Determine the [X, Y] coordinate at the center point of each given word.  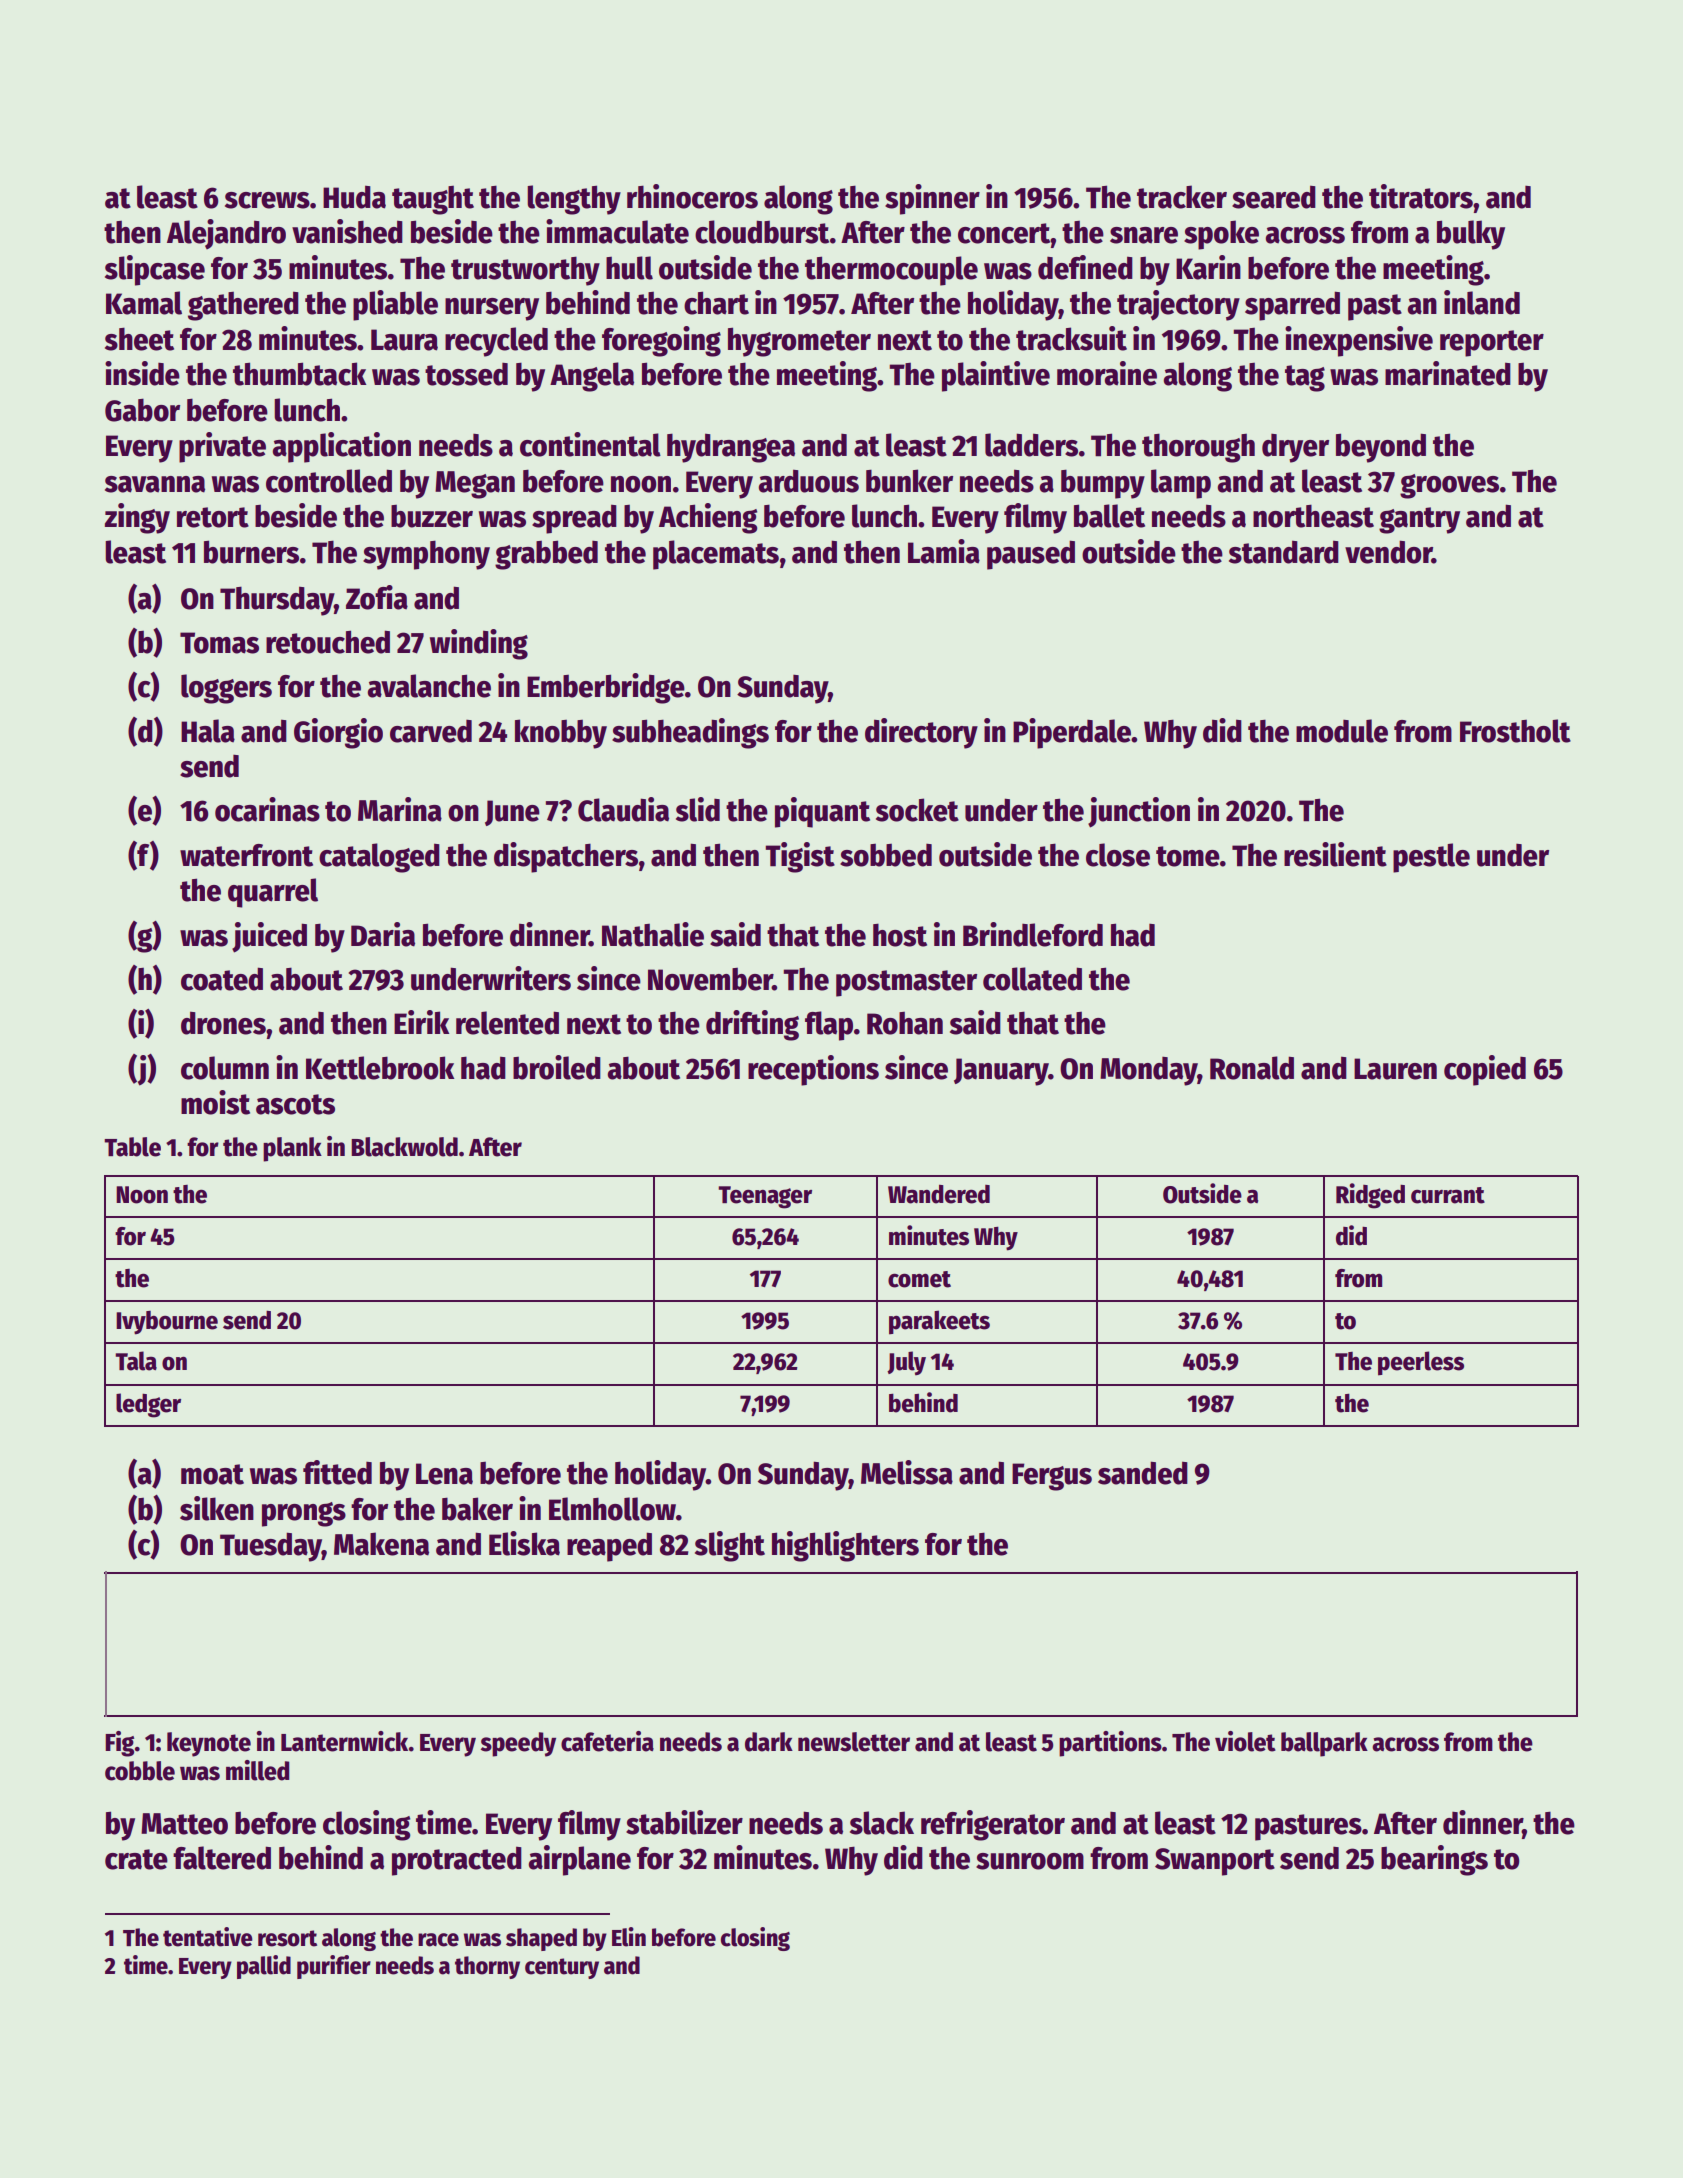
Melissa [907, 1472]
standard [1284, 552]
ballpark [1324, 1744]
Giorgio [338, 733]
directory [921, 733]
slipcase [155, 270]
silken [217, 1508]
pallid [264, 1967]
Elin [629, 1937]
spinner [932, 199]
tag [1305, 378]
